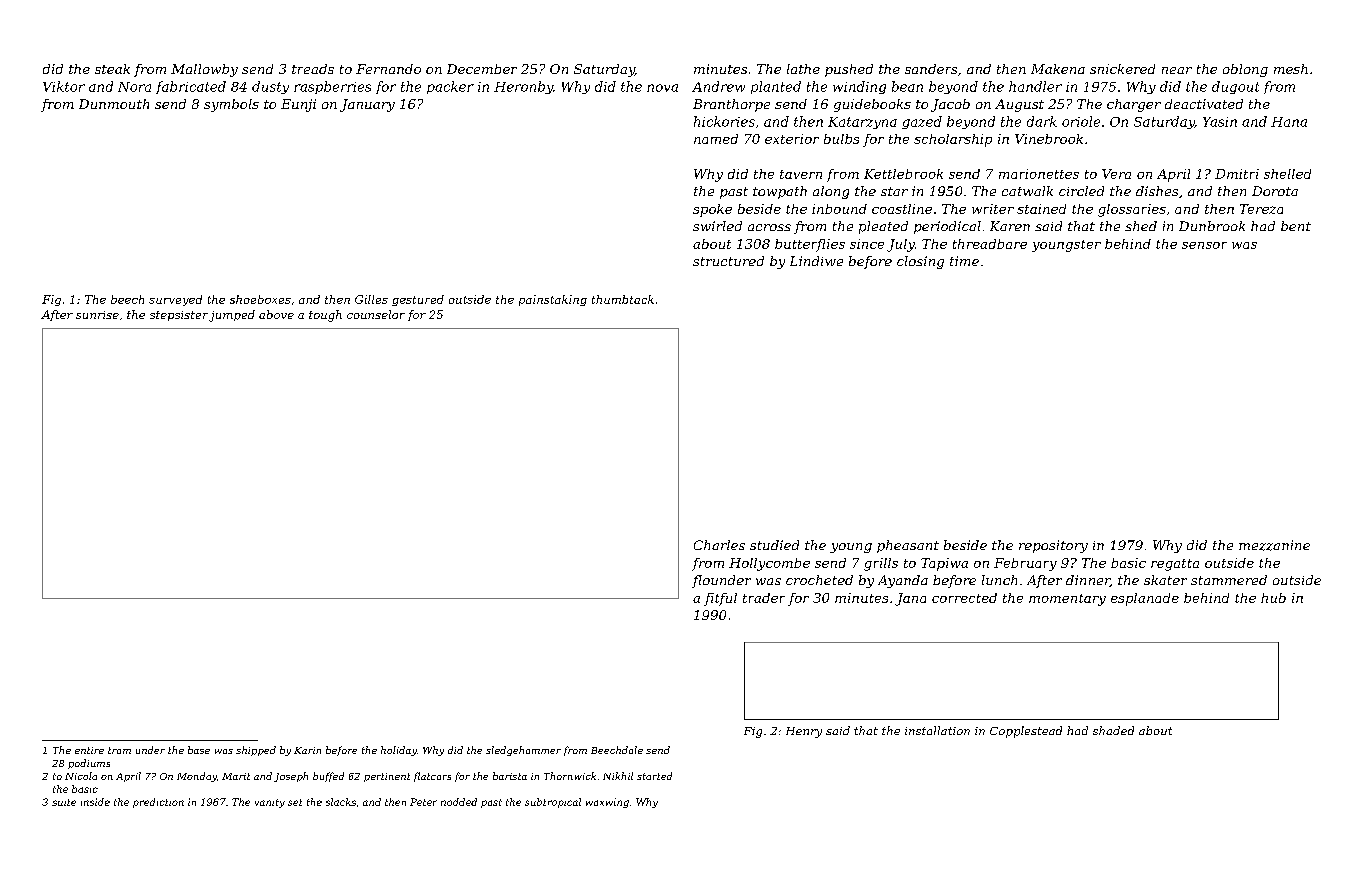 Image resolution: width=1372 pixels, height=887 pixels. What do you see at coordinates (1122, 69) in the image?
I see `snickered` at bounding box center [1122, 69].
